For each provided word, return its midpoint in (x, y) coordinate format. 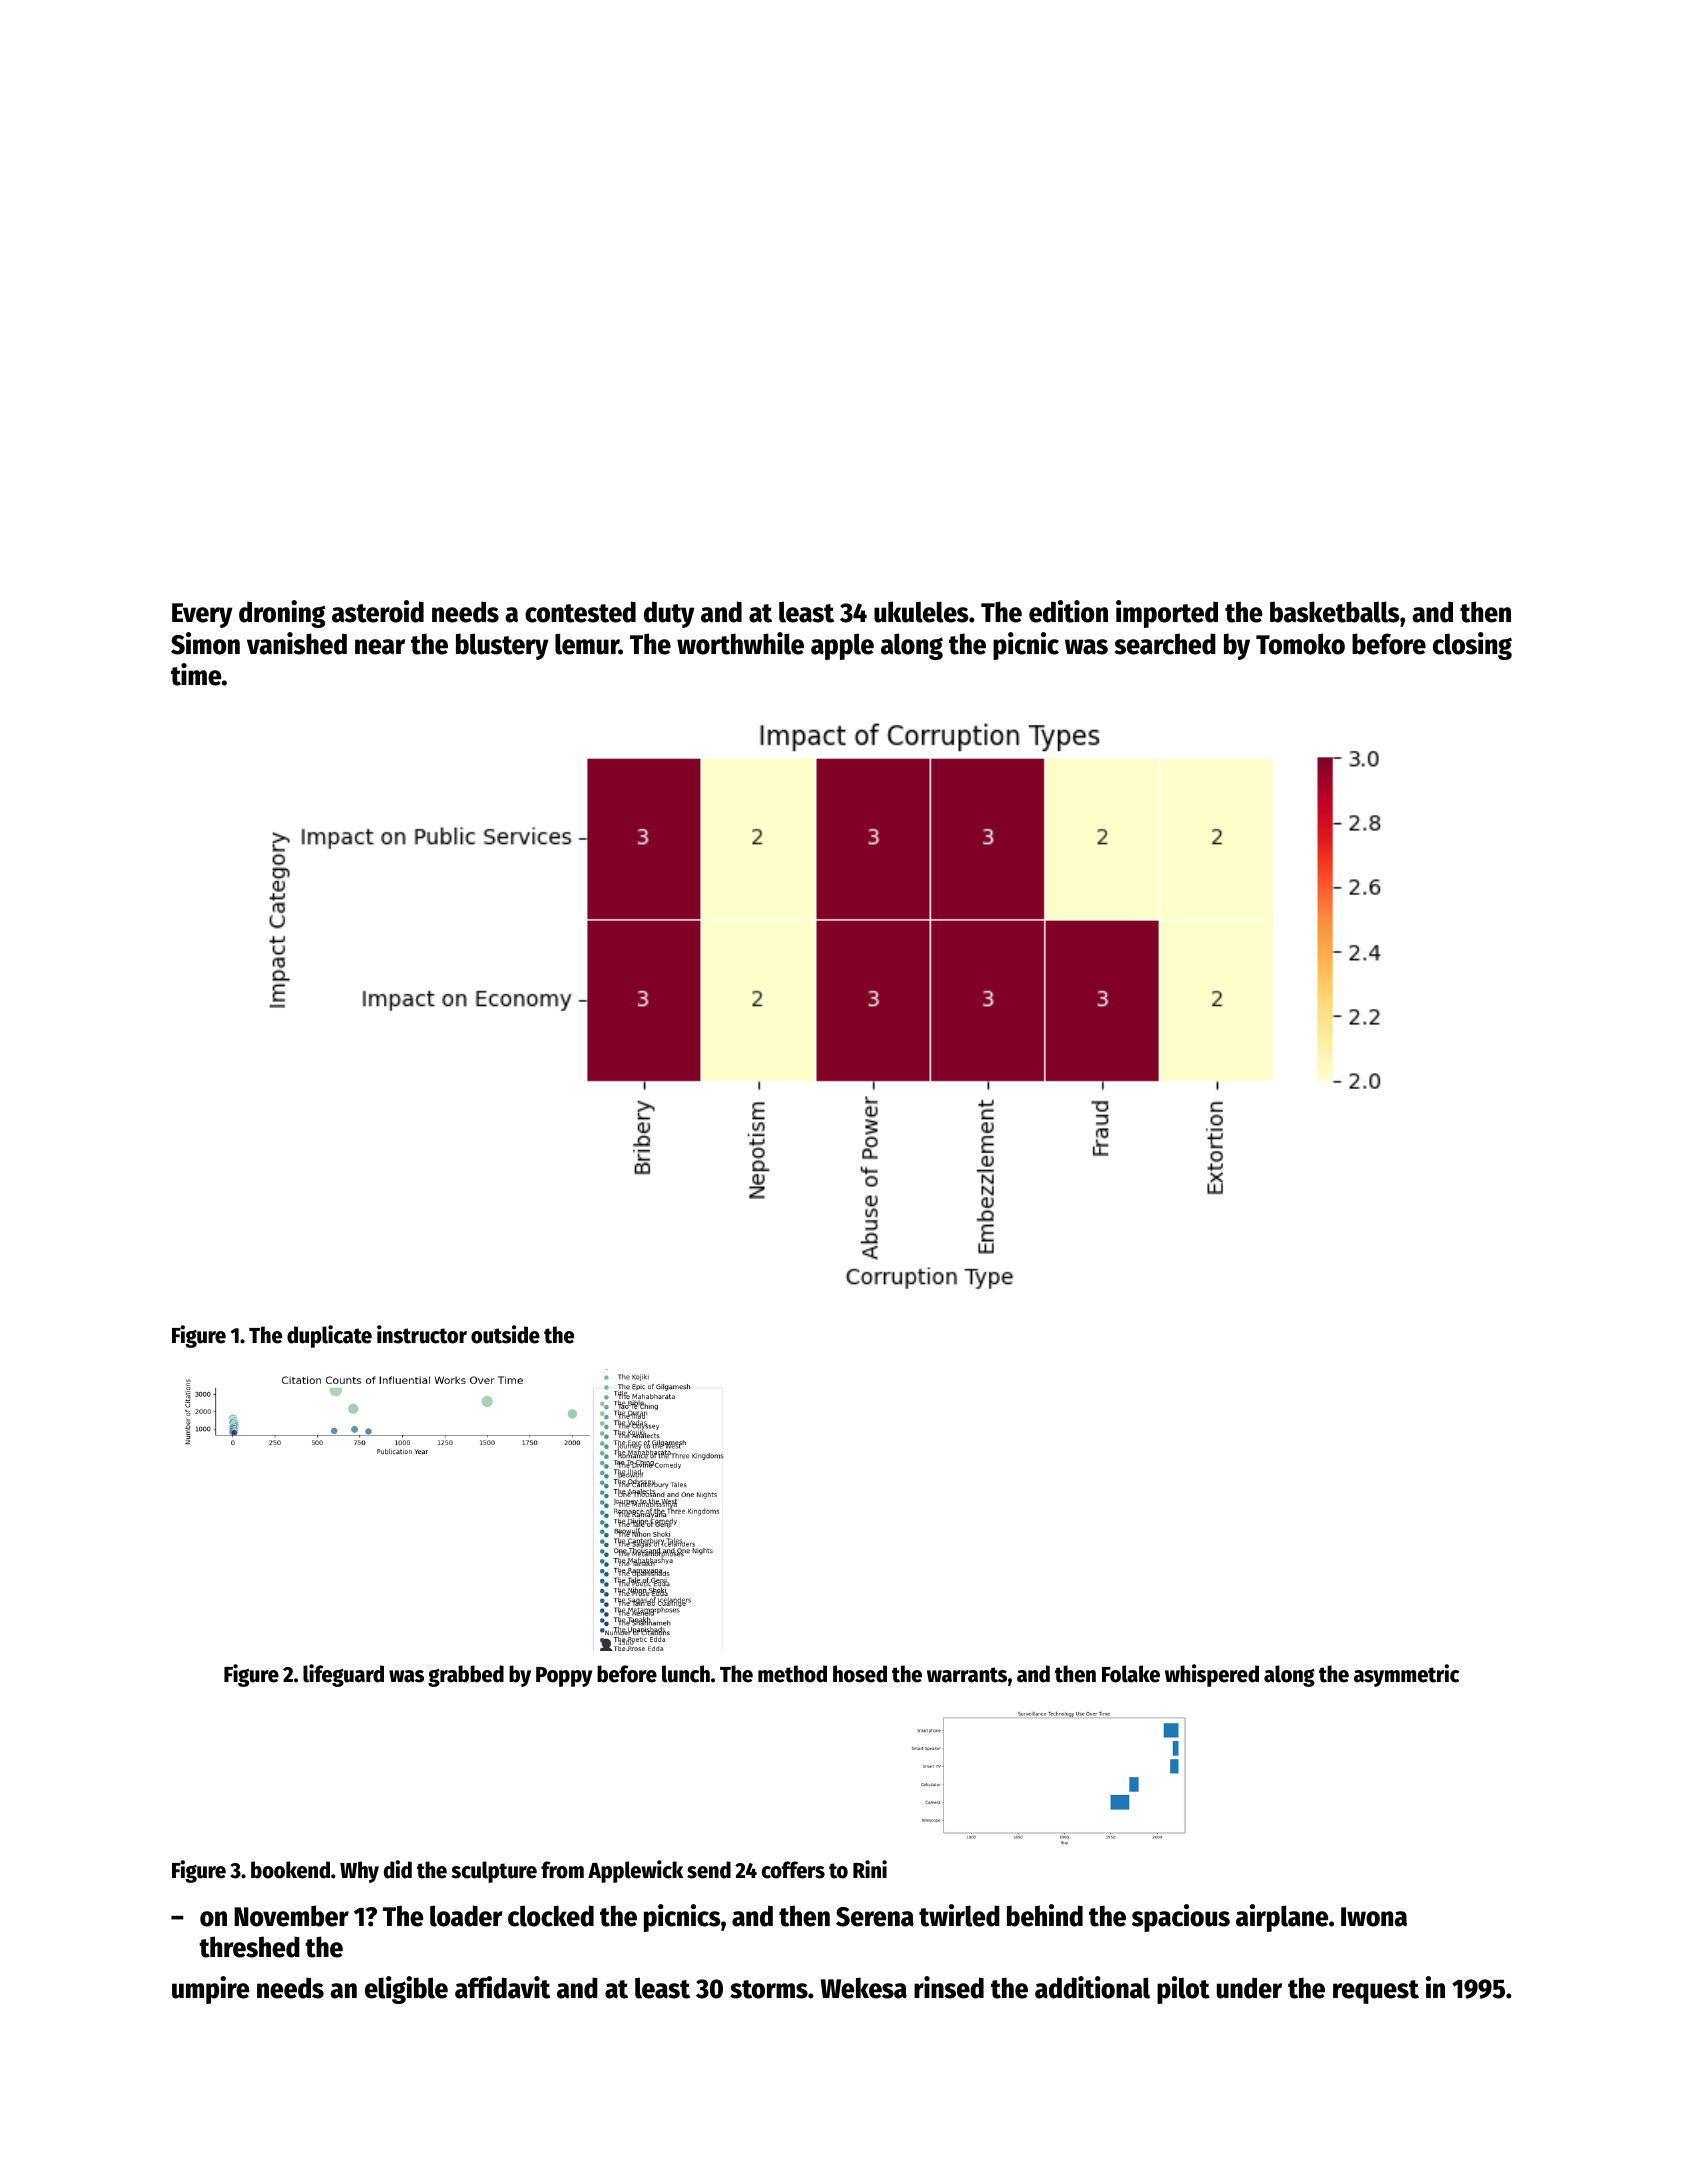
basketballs (1335, 612)
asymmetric (1406, 1675)
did (398, 1869)
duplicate (329, 1336)
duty (669, 614)
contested (580, 612)
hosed (860, 1674)
